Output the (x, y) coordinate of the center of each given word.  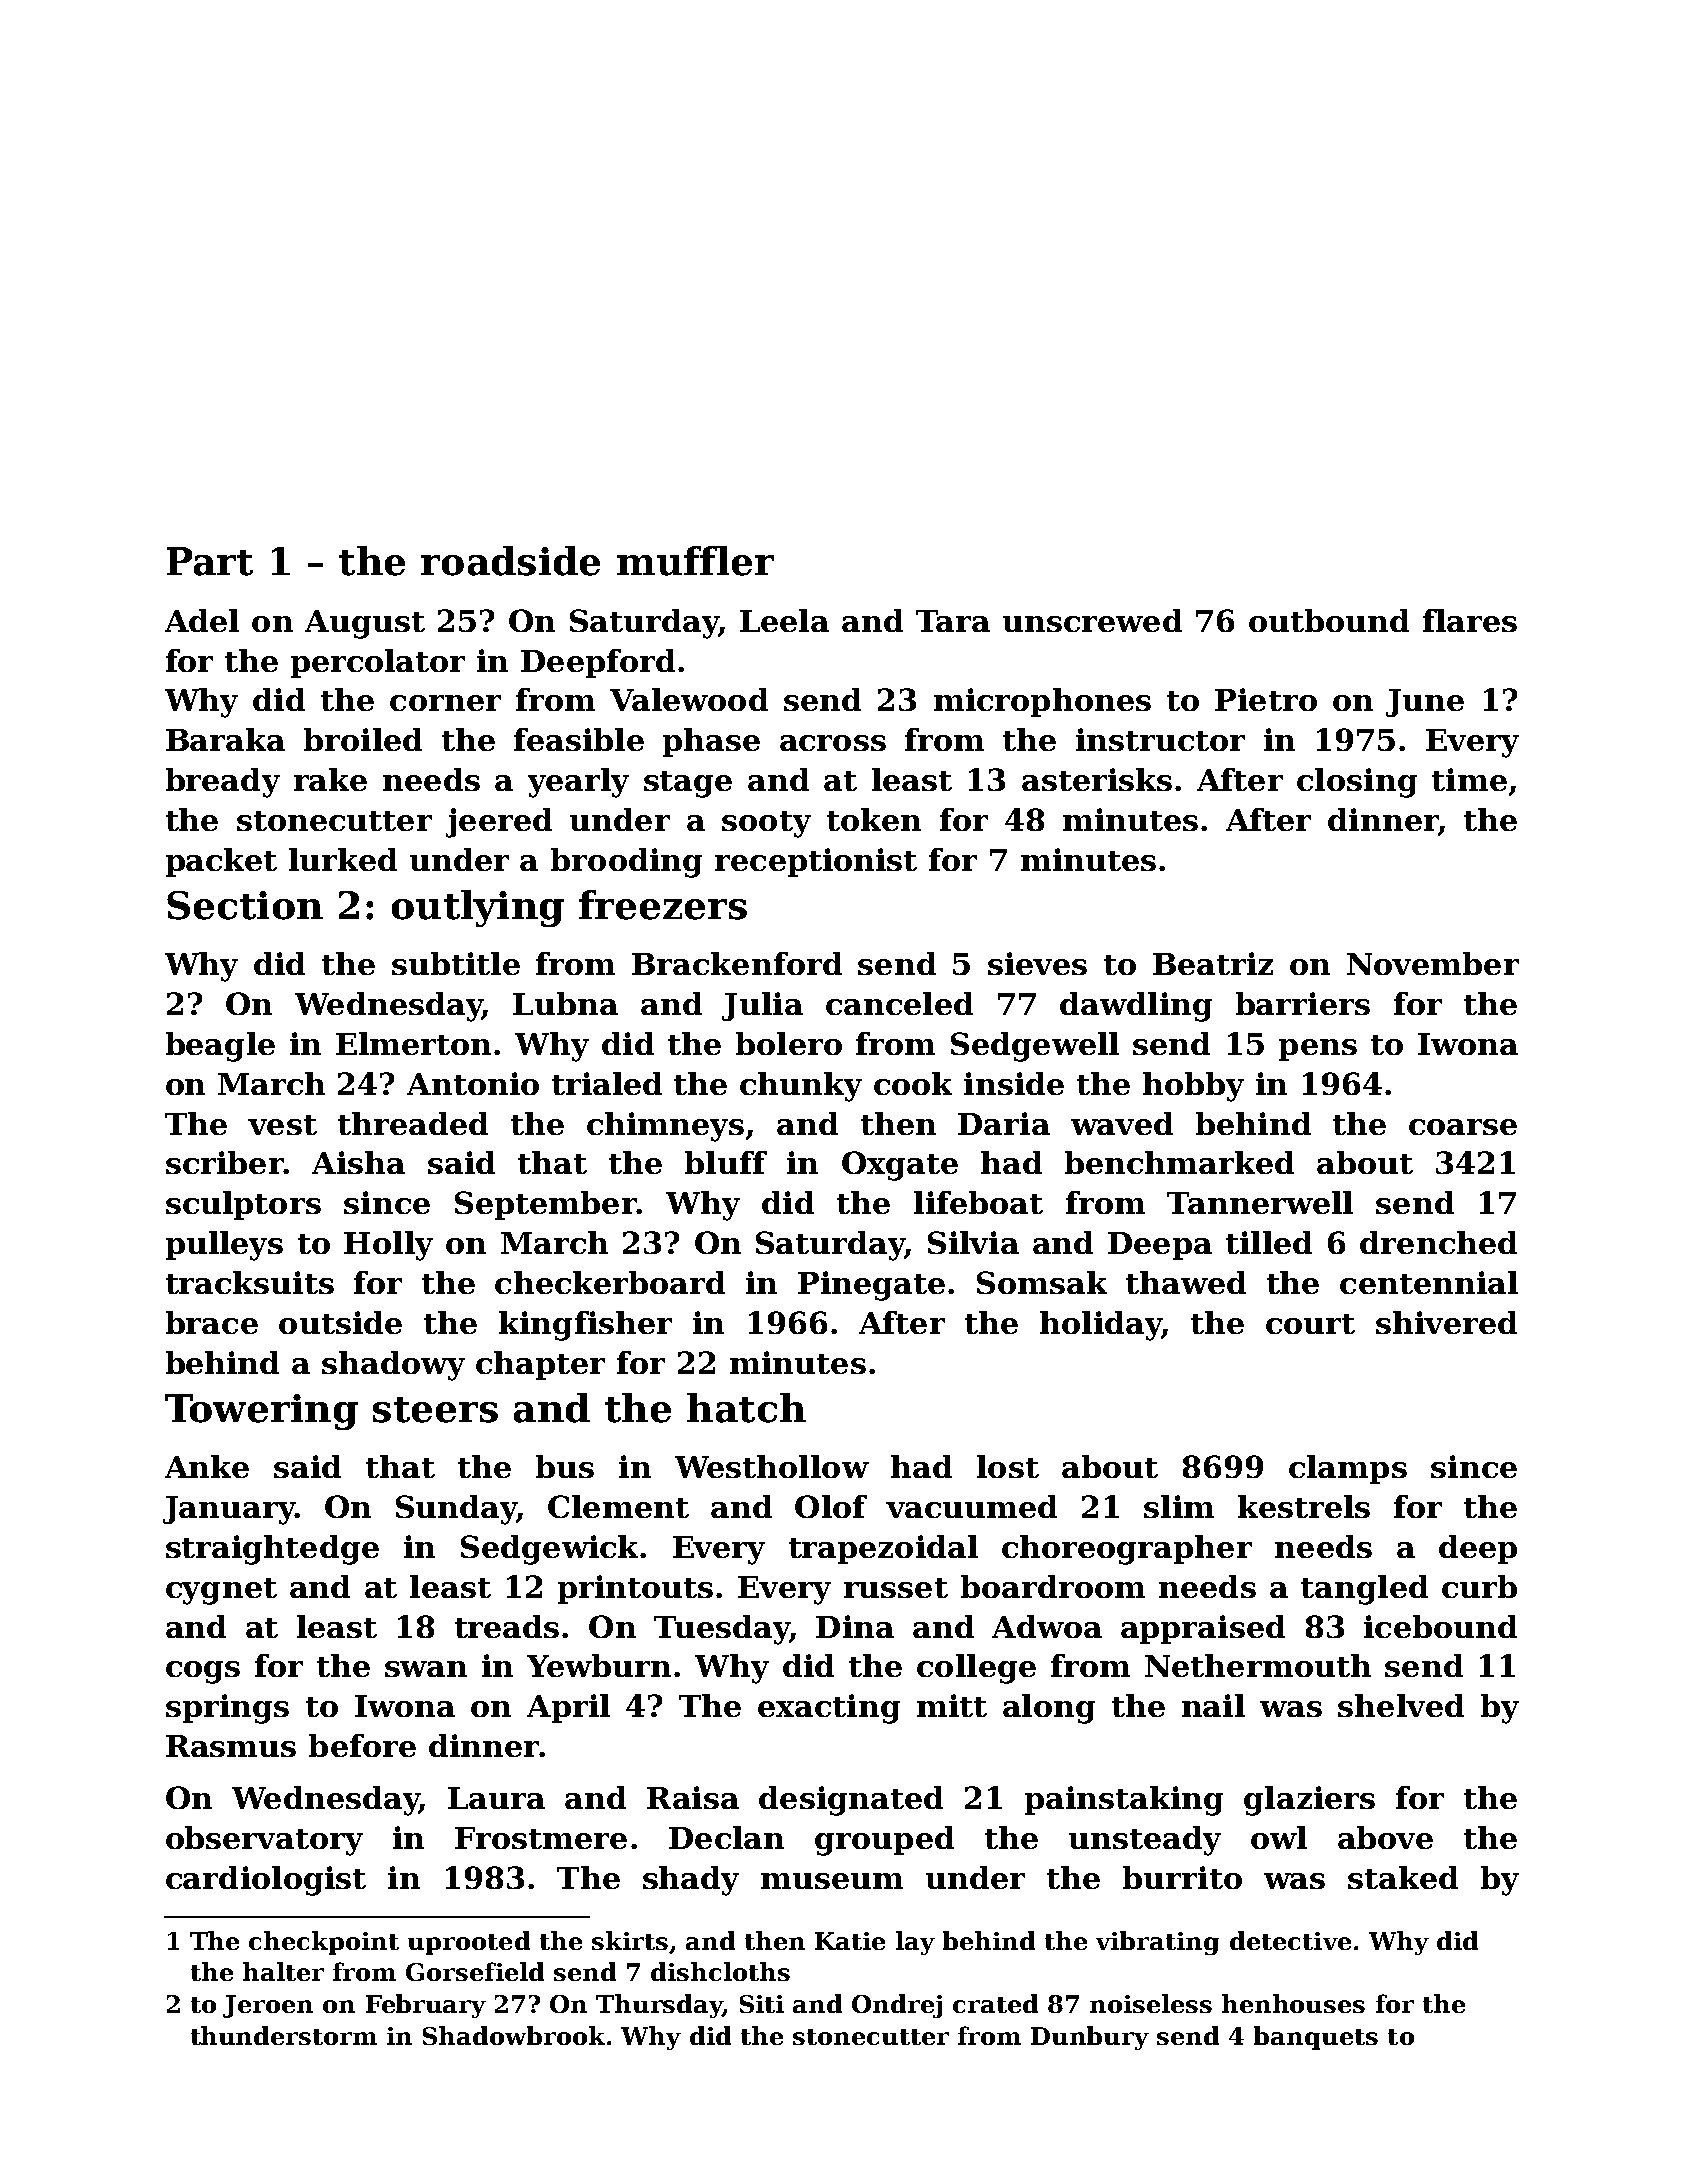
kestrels (1304, 1506)
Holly (388, 1246)
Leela (784, 620)
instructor (1160, 739)
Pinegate (871, 1286)
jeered (499, 823)
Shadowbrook (514, 2035)
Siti (762, 2004)
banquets (1316, 2038)
